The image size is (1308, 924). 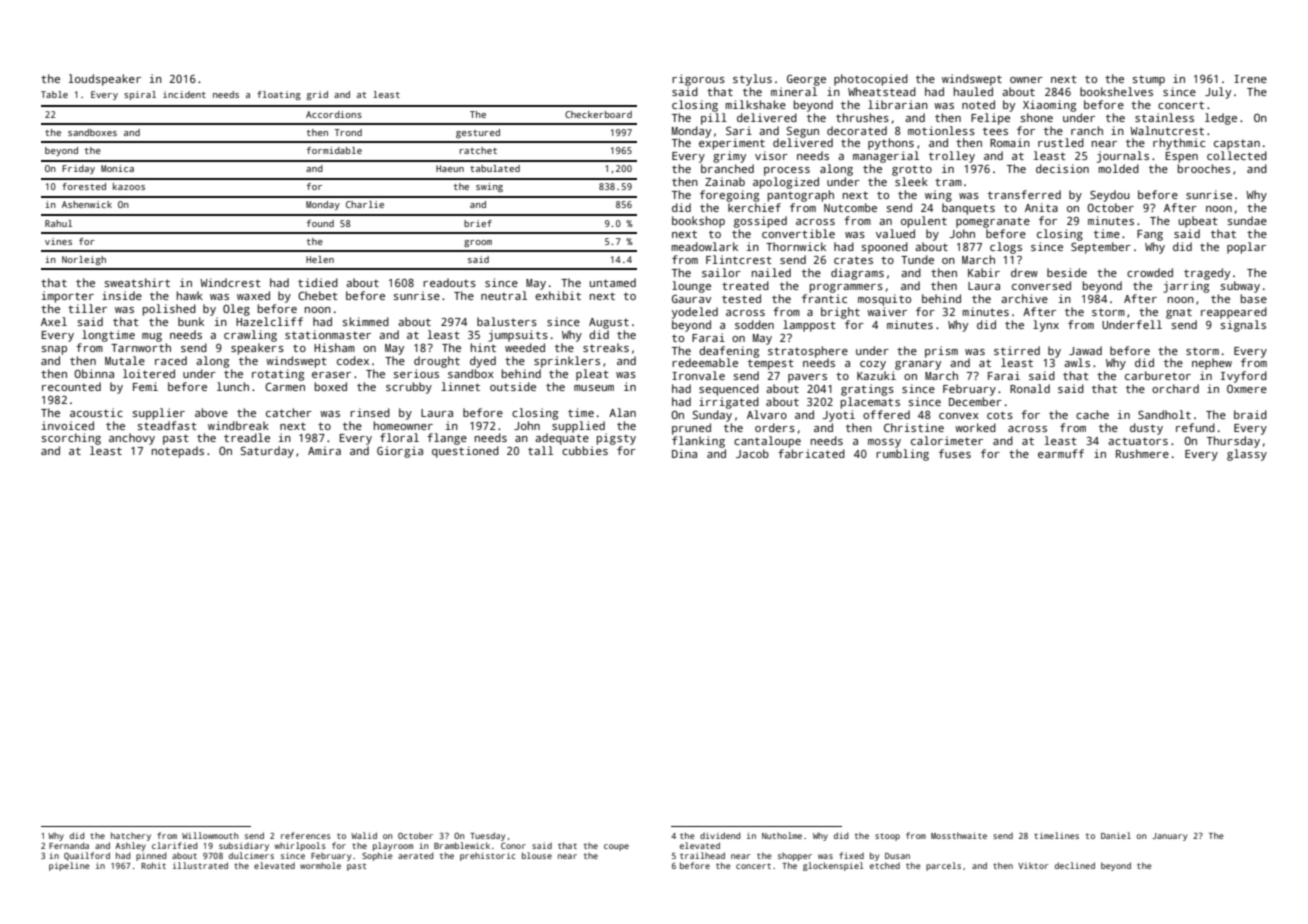 I want to click on Giorgia, so click(x=400, y=452).
